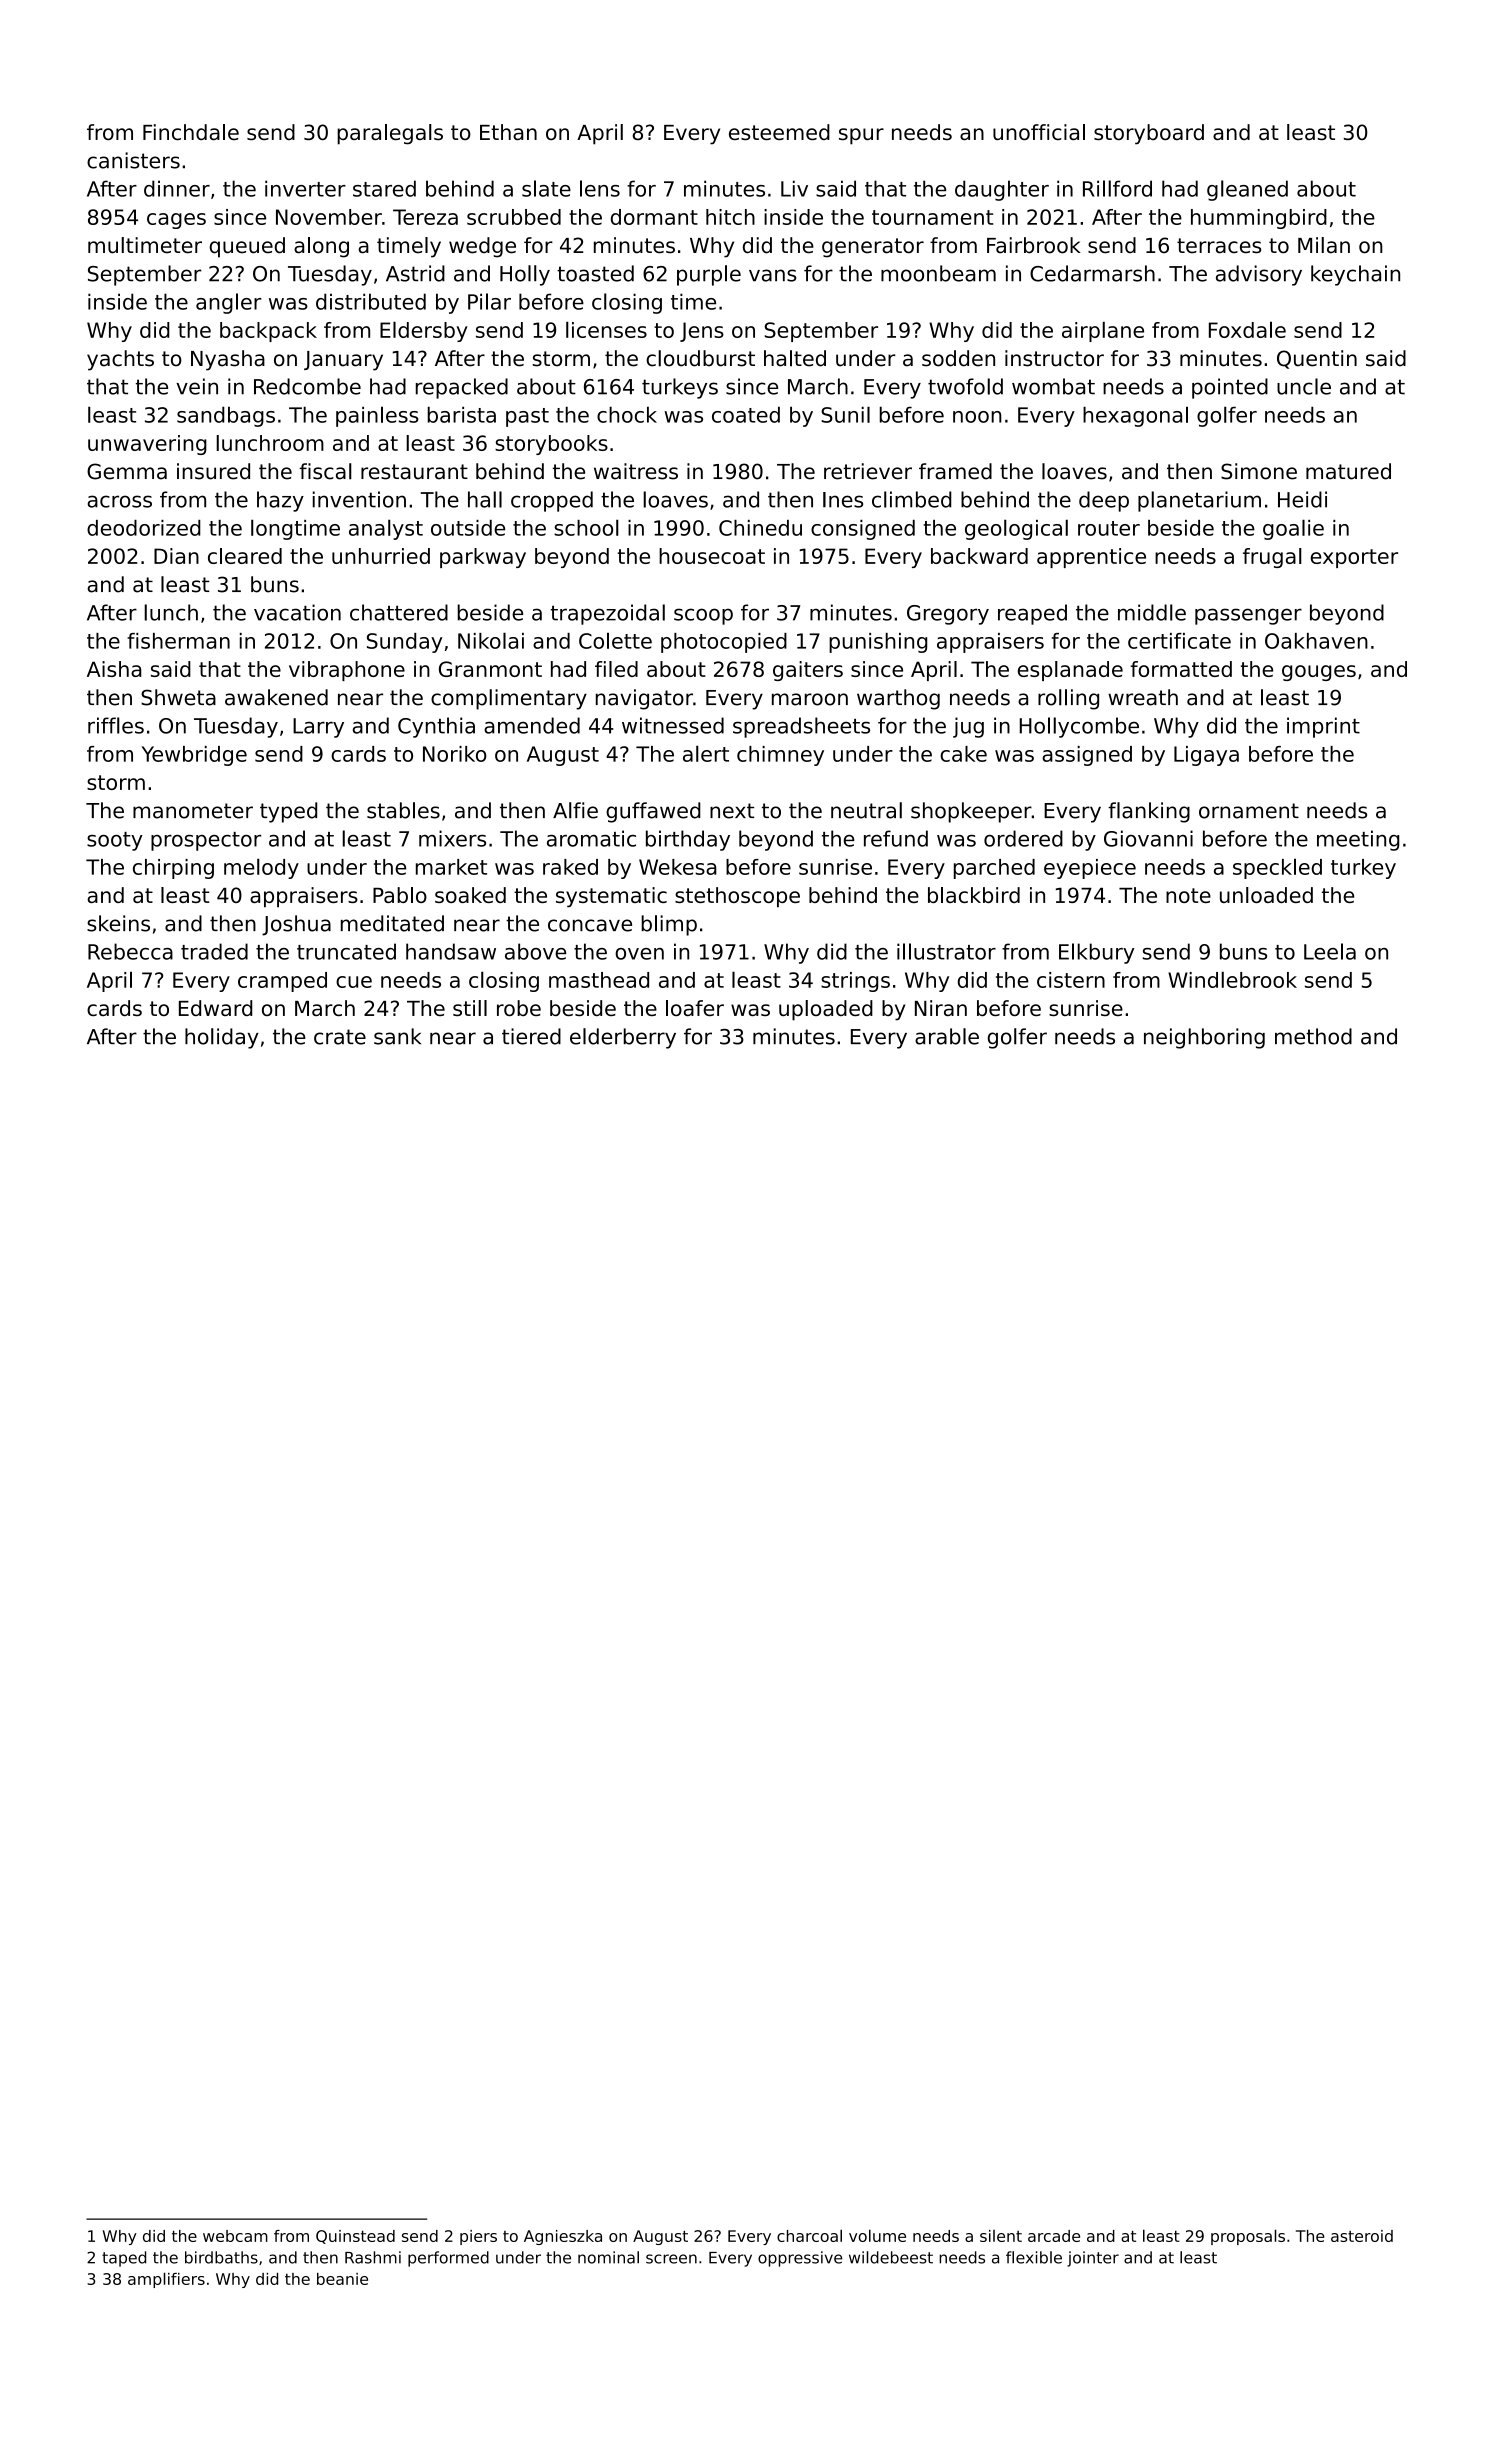 The width and height of the screenshot is (1496, 2464). I want to click on jointer, so click(1093, 2259).
